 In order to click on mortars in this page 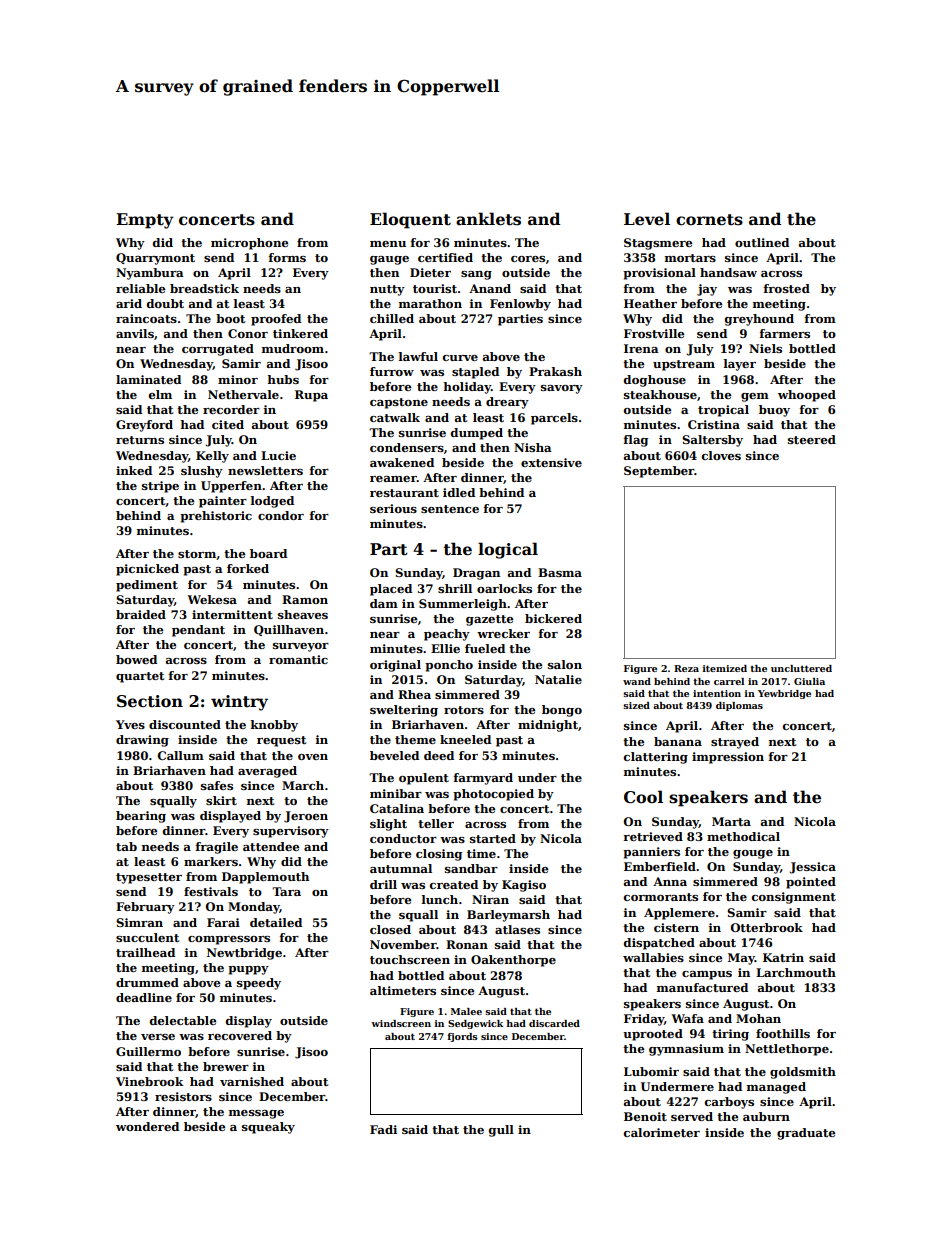, I will do `click(690, 258)`.
